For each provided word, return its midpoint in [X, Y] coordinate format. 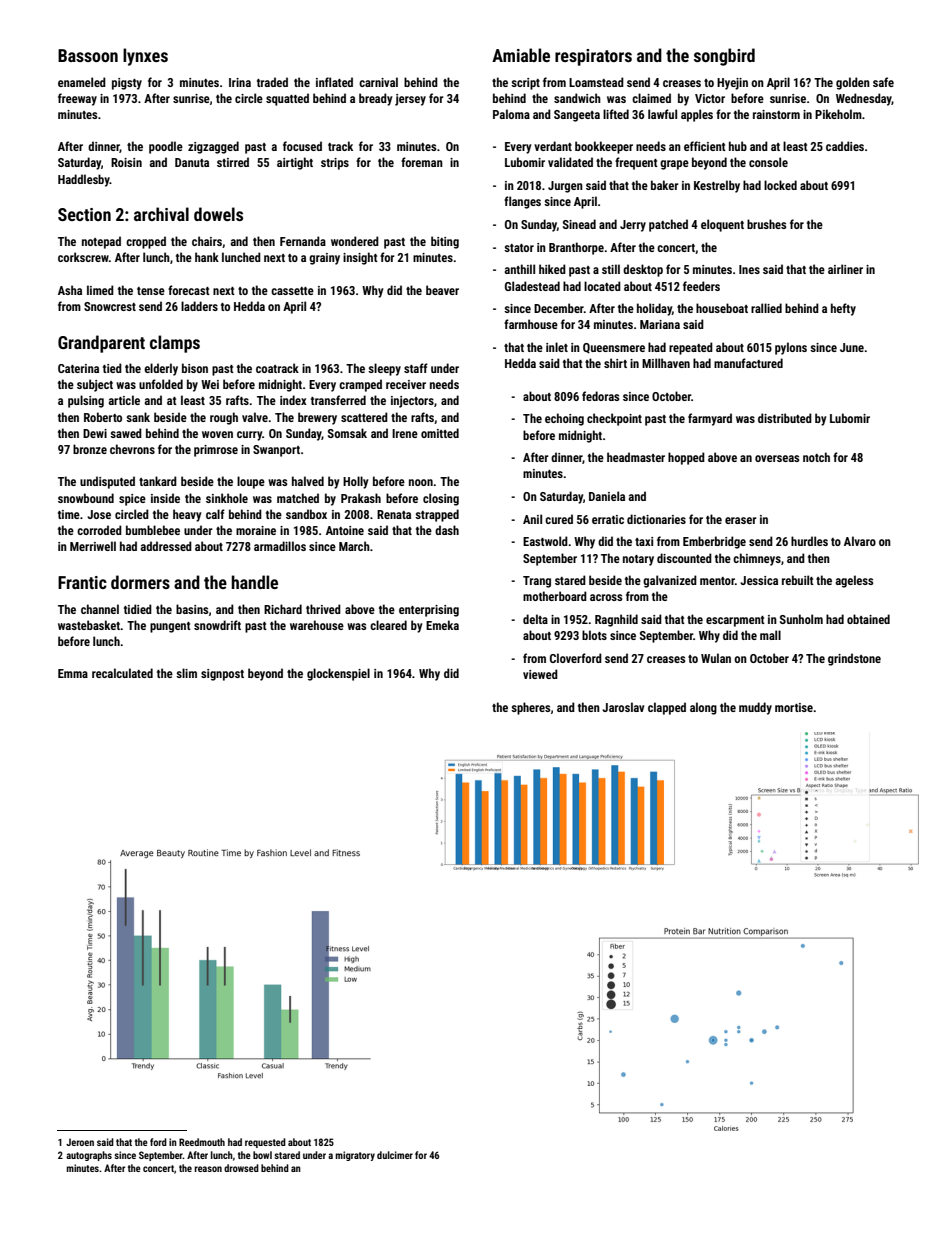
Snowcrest [110, 306]
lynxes [145, 57]
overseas [777, 458]
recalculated [122, 673]
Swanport [276, 451]
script [525, 84]
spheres [530, 708]
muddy [755, 708]
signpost [222, 675]
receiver [406, 384]
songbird [724, 57]
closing [441, 499]
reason [208, 1169]
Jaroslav [623, 707]
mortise [794, 707]
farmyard [710, 419]
